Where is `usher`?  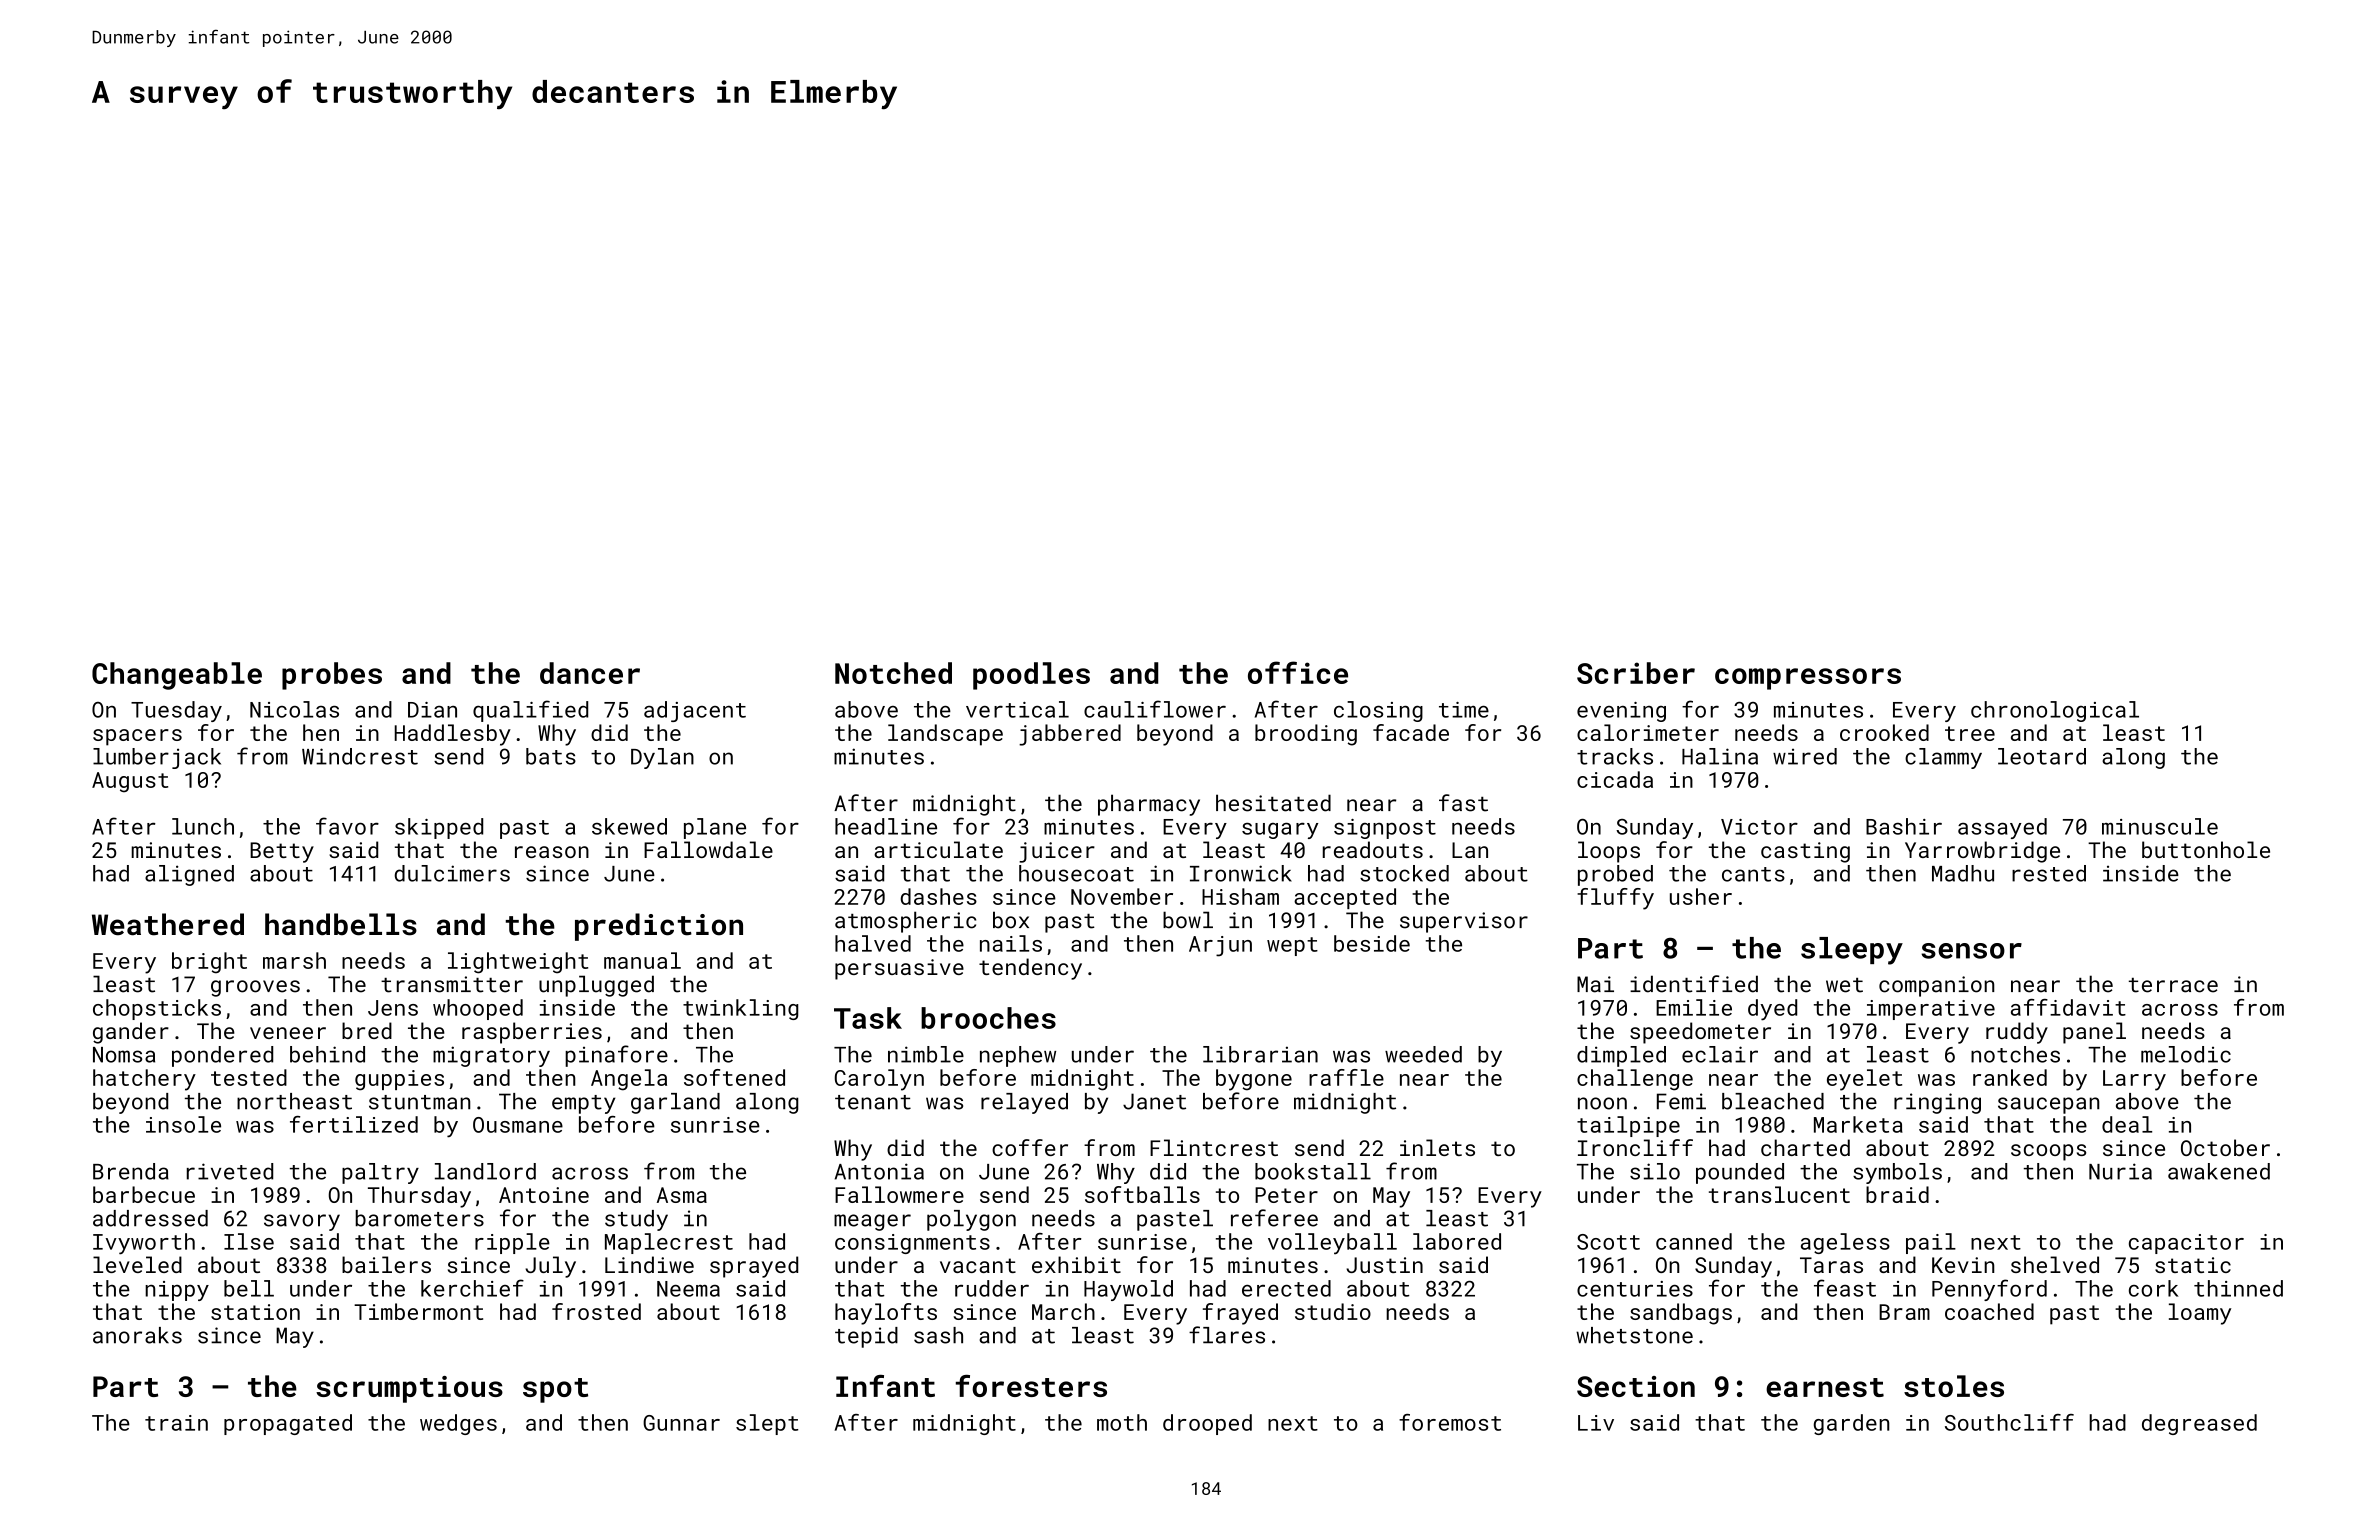 usher is located at coordinates (1701, 896).
